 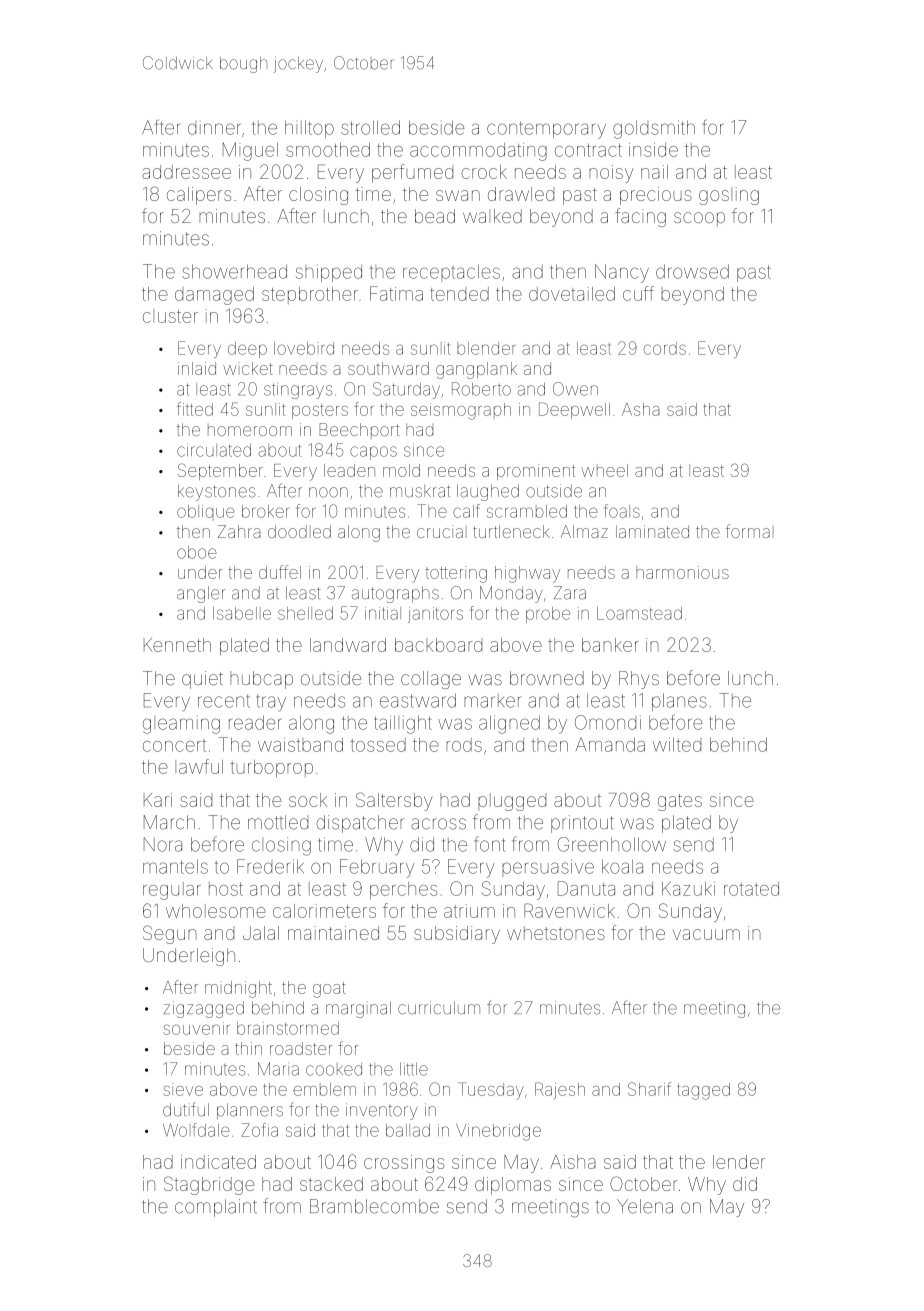 I want to click on drowsed, so click(x=692, y=271).
